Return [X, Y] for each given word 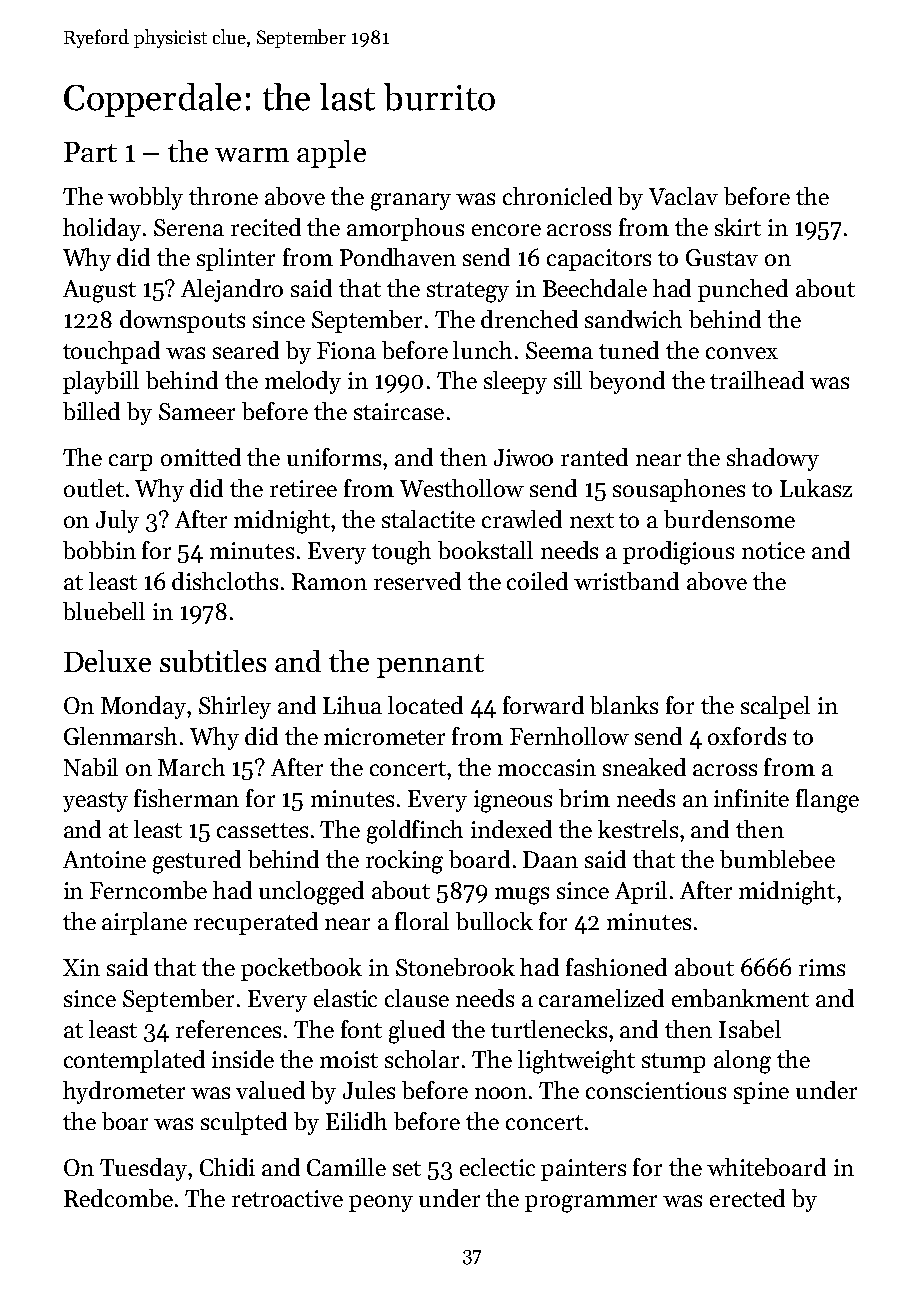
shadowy [773, 459]
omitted [201, 457]
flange [827, 801]
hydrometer [124, 1092]
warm [252, 155]
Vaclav [683, 196]
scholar [422, 1059]
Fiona [346, 350]
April [641, 892]
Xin [81, 967]
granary [411, 202]
